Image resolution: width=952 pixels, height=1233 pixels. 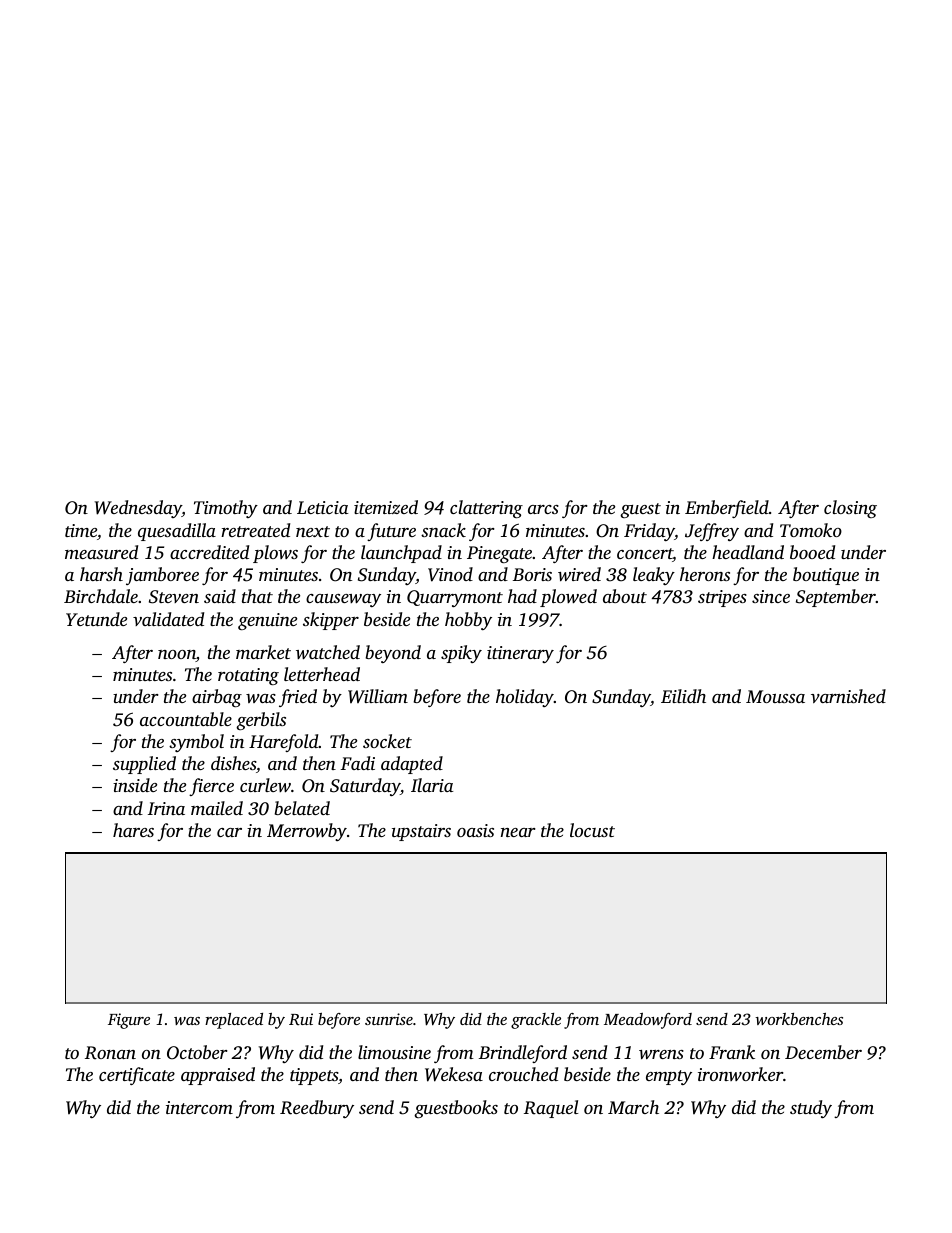 What do you see at coordinates (625, 596) in the screenshot?
I see `about` at bounding box center [625, 596].
